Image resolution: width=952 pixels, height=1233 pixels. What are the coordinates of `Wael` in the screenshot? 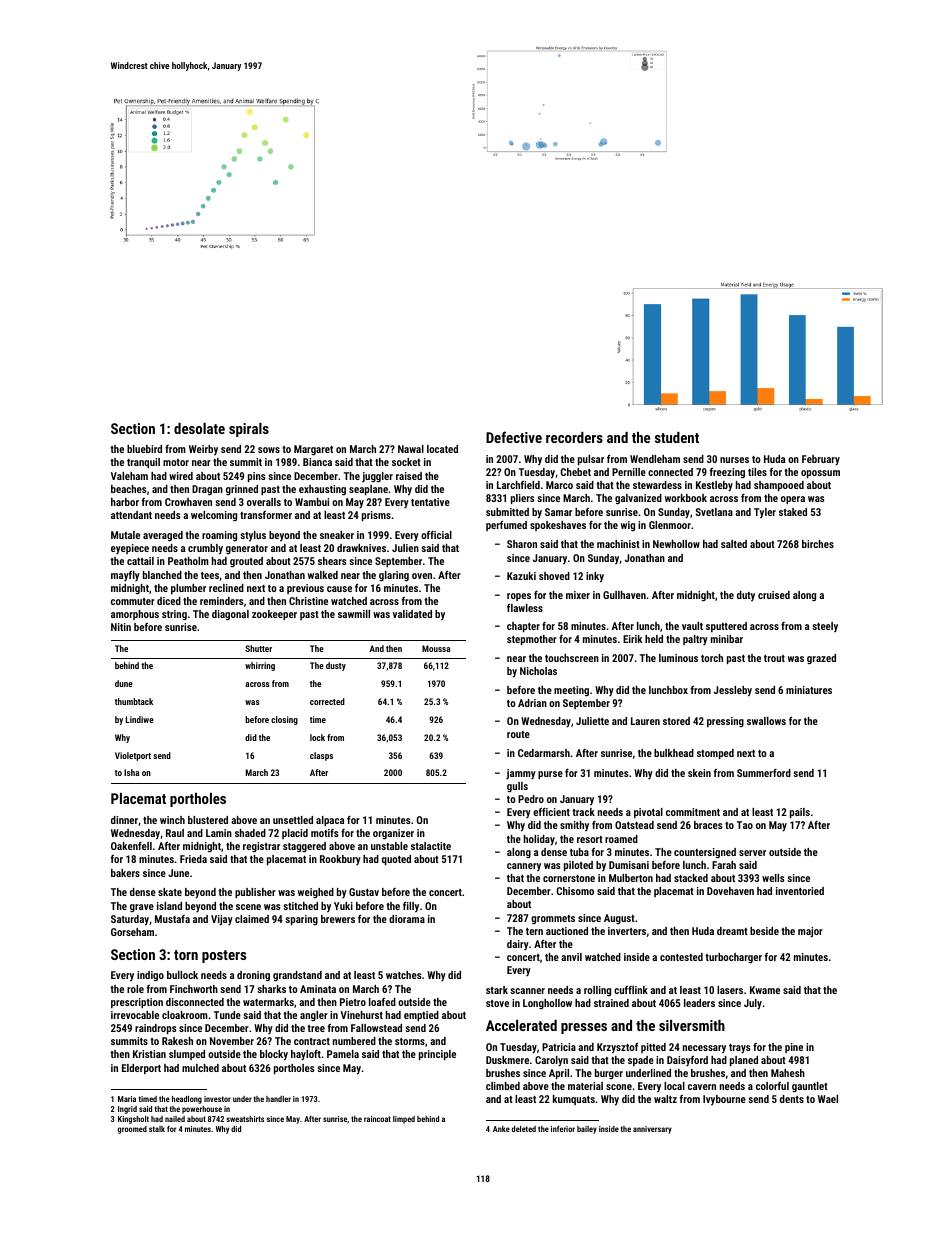 It's located at (828, 1099).
